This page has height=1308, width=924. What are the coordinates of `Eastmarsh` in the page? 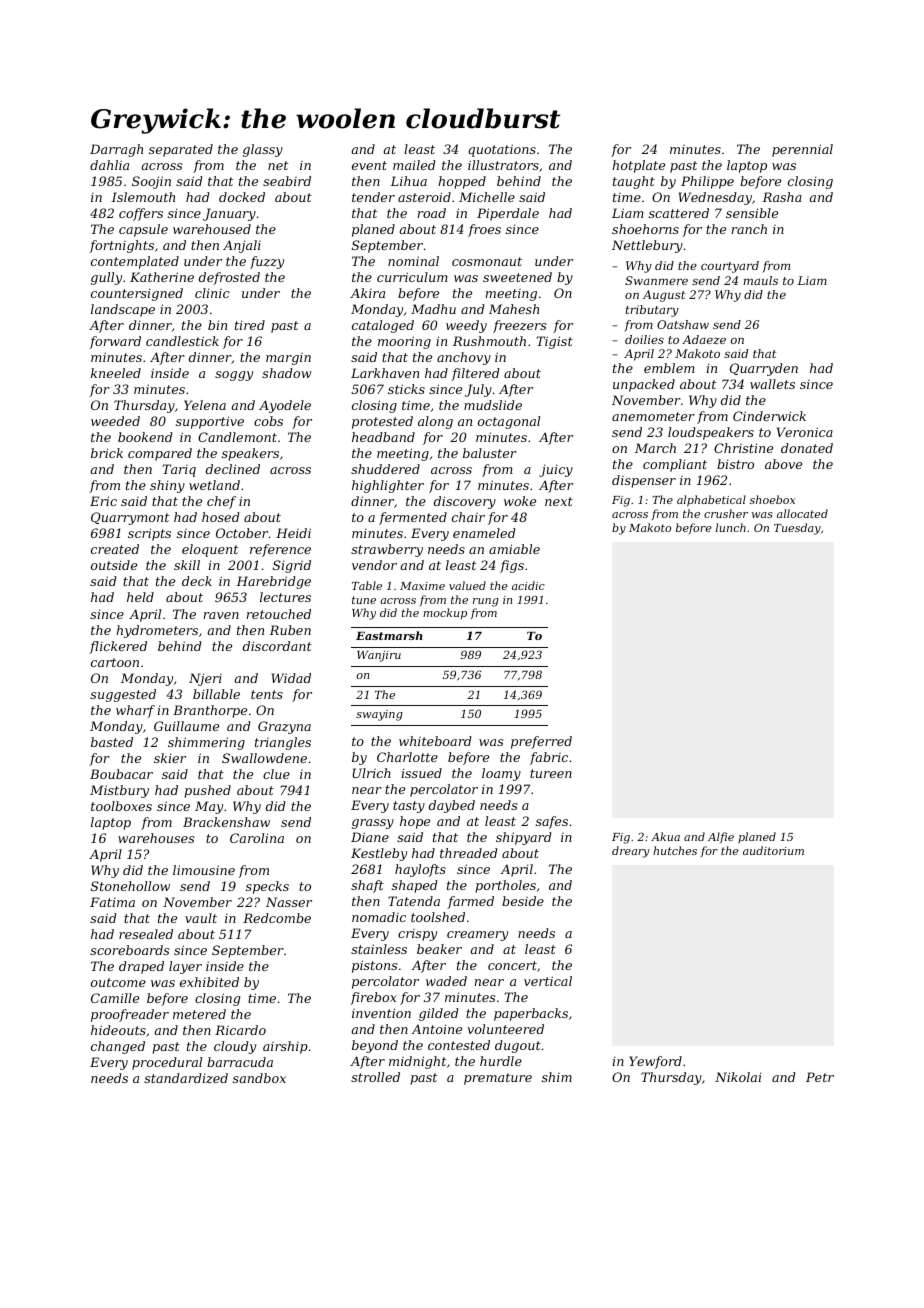 It's located at (389, 635).
